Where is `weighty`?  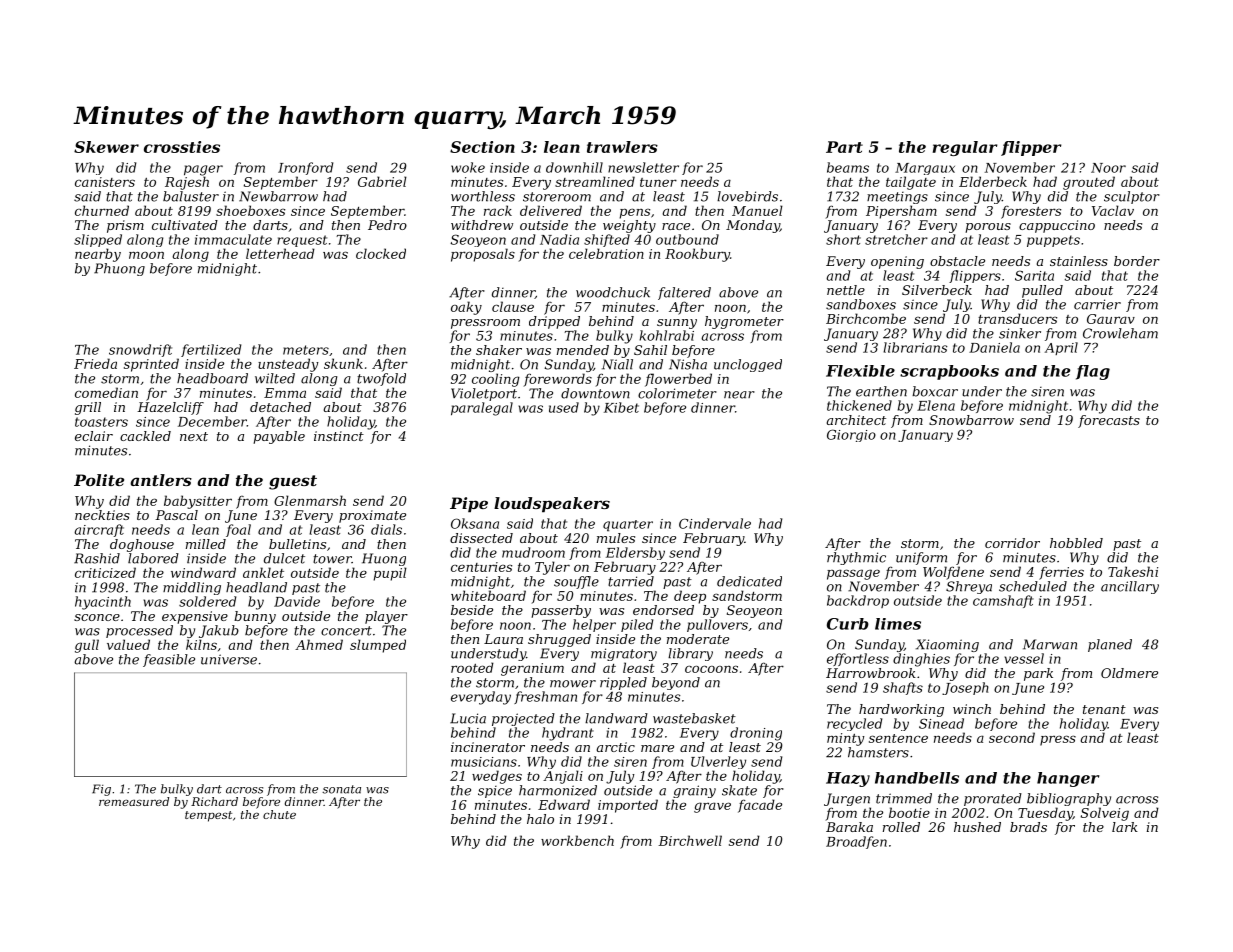
weighty is located at coordinates (629, 226).
